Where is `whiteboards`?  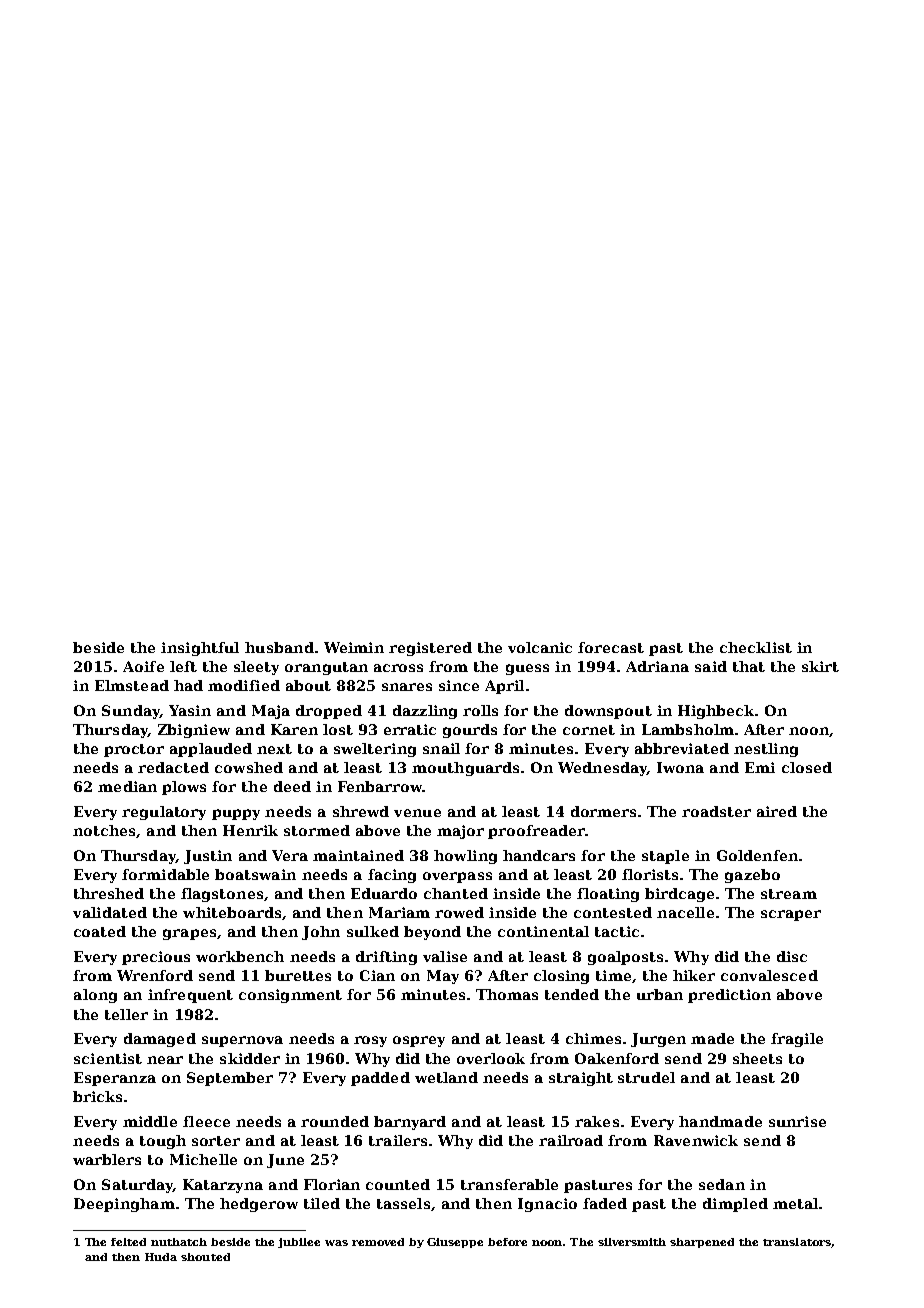 whiteboards is located at coordinates (232, 912).
